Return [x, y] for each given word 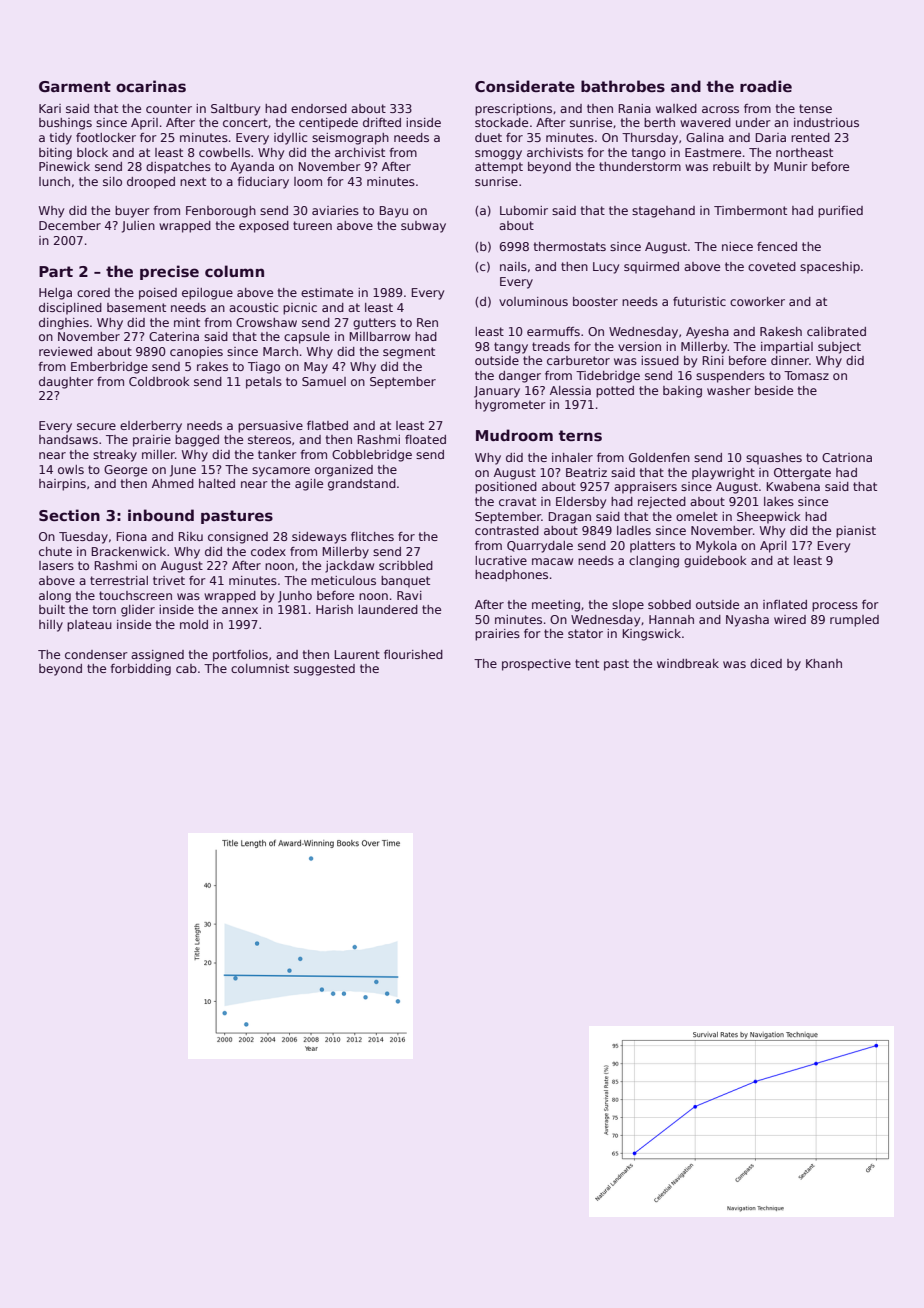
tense [815, 108]
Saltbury [235, 110]
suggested [324, 670]
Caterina [174, 336]
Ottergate [802, 474]
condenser [96, 654]
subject [839, 348]
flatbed [327, 425]
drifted [382, 122]
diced [766, 663]
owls [71, 469]
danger [520, 377]
